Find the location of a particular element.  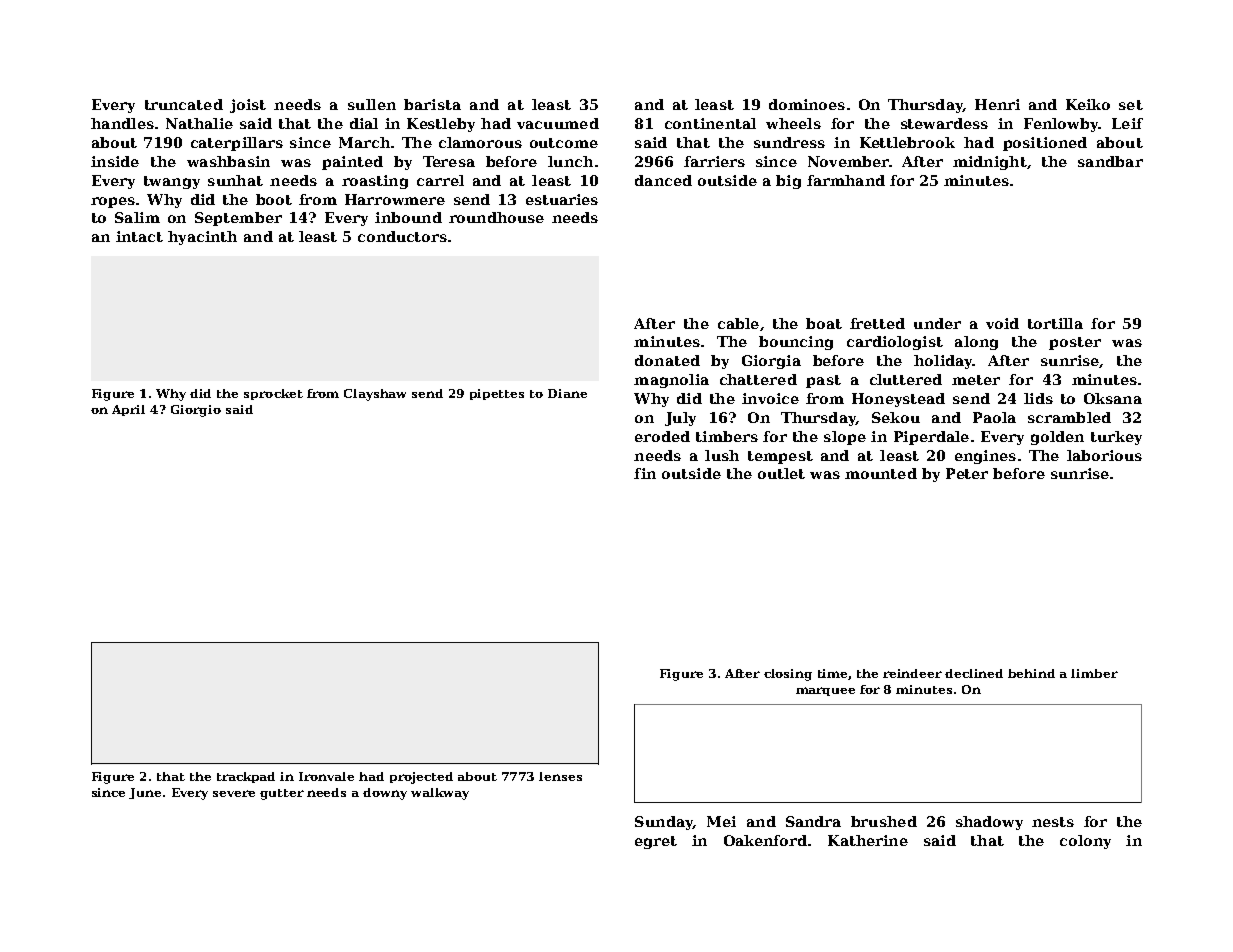

fin is located at coordinates (645, 473).
